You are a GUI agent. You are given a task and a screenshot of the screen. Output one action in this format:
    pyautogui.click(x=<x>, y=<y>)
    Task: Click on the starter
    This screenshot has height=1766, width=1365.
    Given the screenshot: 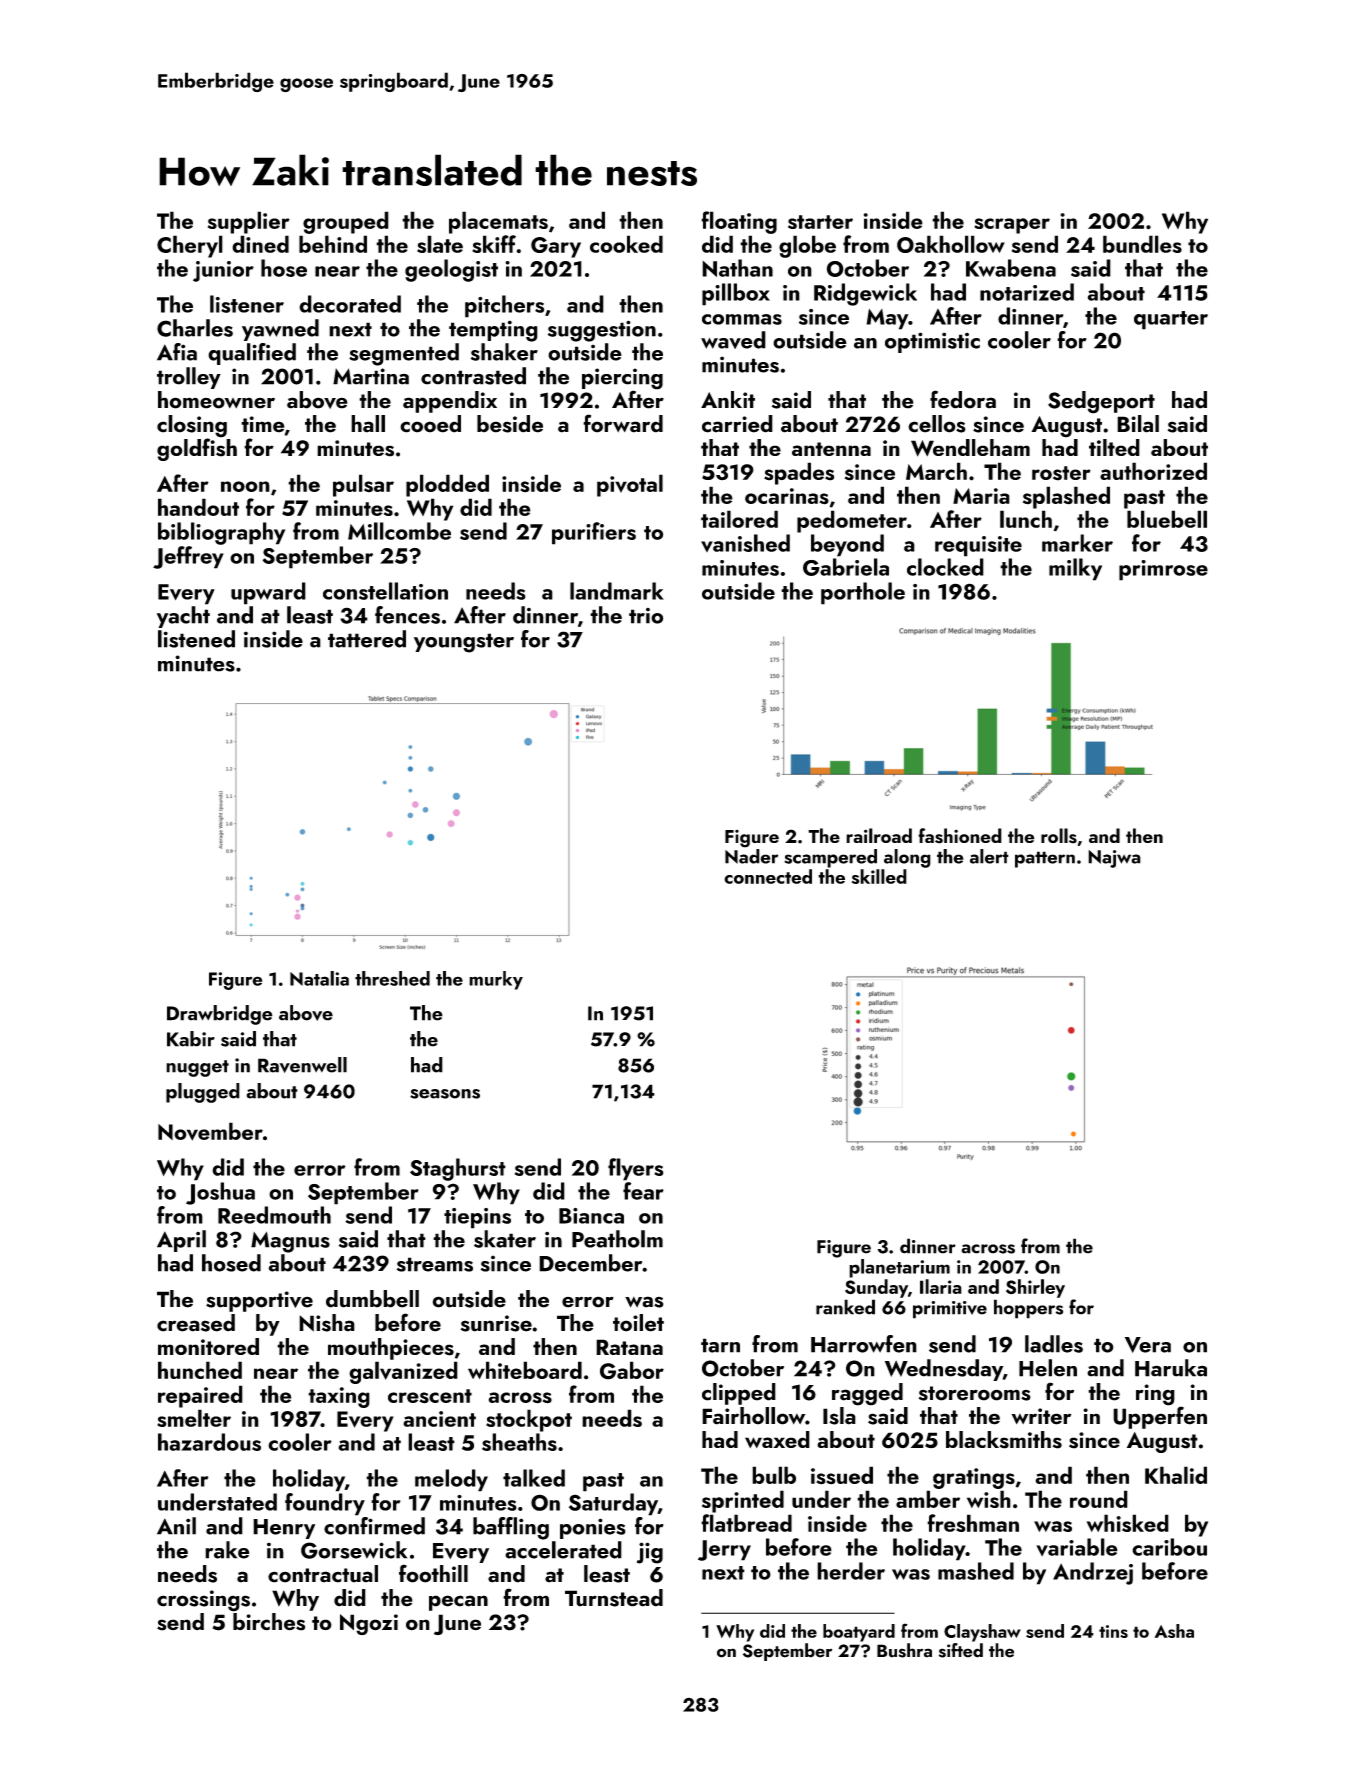 What is the action you would take?
    pyautogui.click(x=820, y=222)
